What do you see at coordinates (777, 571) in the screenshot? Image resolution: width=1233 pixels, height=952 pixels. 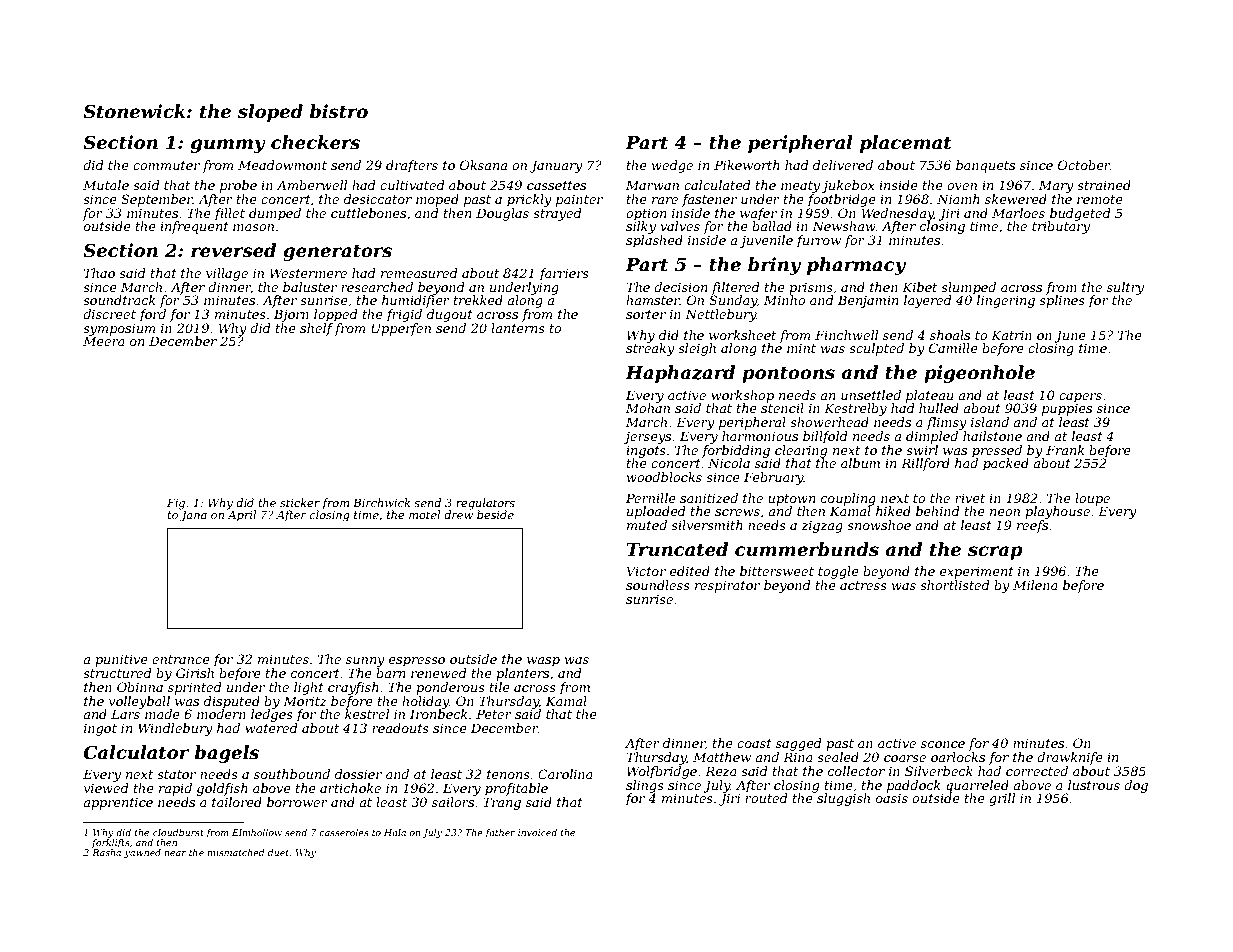 I see `bittersweet` at bounding box center [777, 571].
